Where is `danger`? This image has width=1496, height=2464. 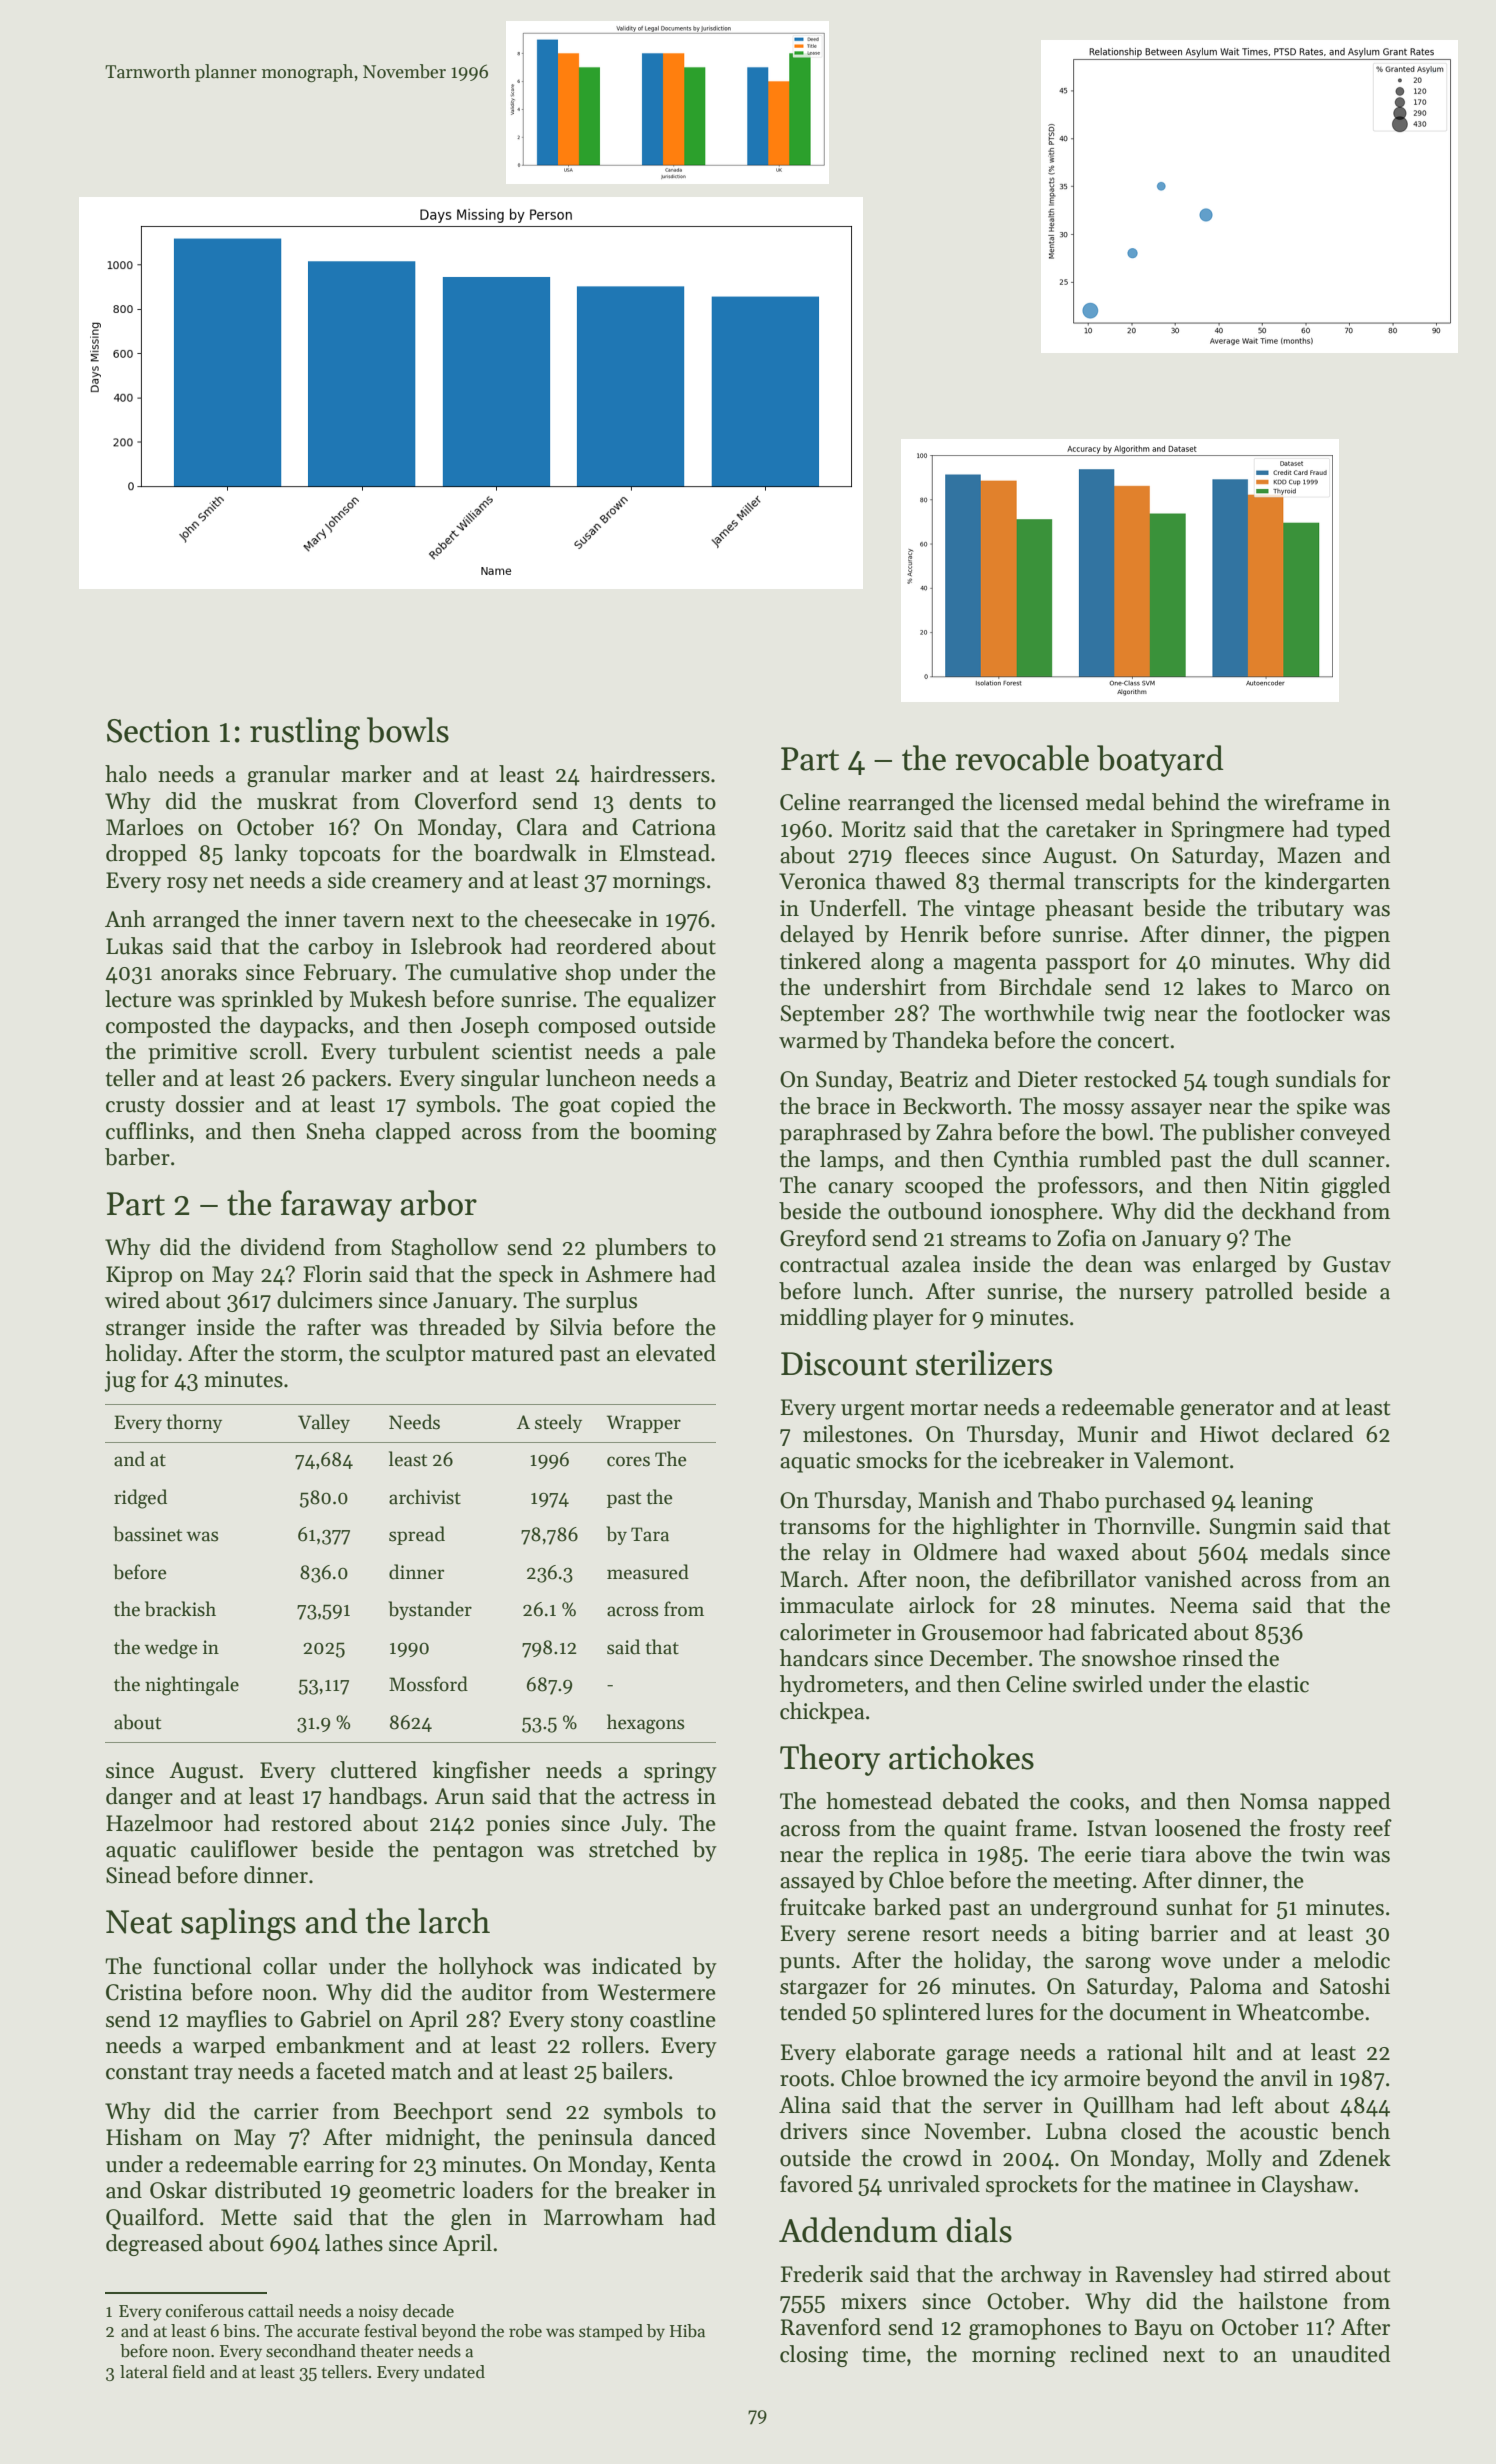 danger is located at coordinates (139, 1798).
